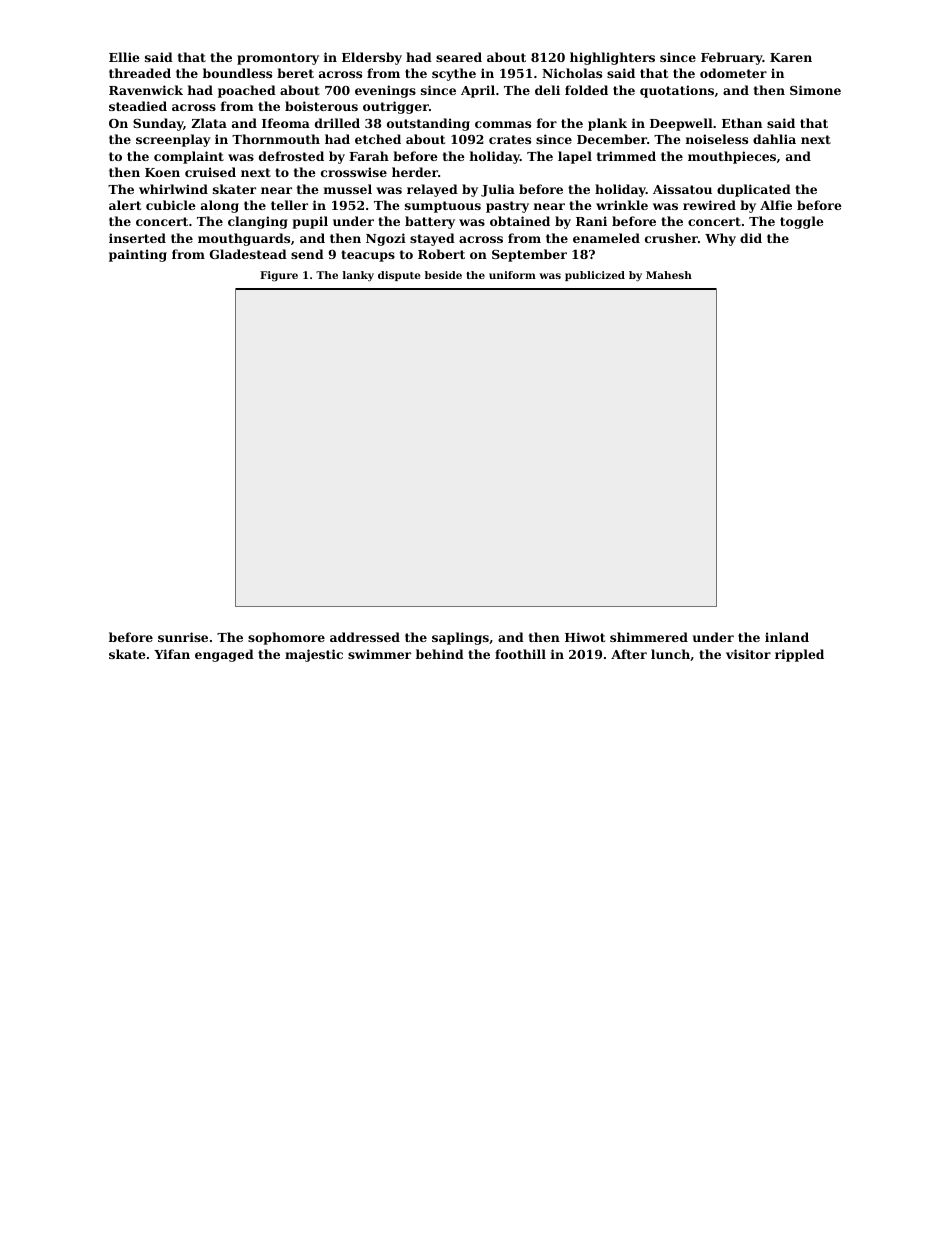 This page has width=952, height=1233. Describe the element at coordinates (478, 91) in the page. I see `April` at that location.
